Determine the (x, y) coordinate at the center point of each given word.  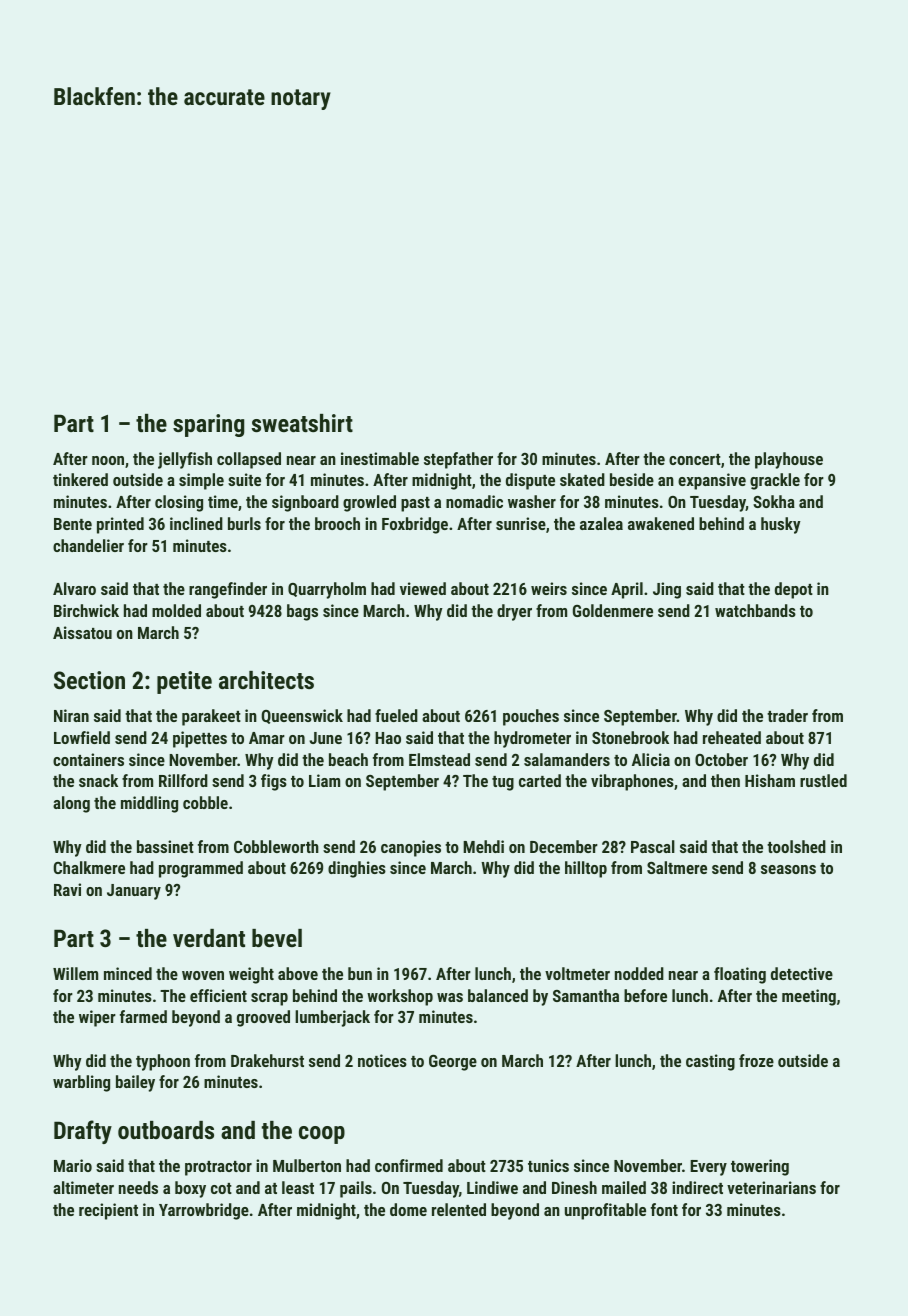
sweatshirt (302, 423)
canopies (411, 848)
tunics (548, 1165)
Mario (73, 1165)
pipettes (200, 739)
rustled (823, 780)
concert (695, 459)
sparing (208, 425)
